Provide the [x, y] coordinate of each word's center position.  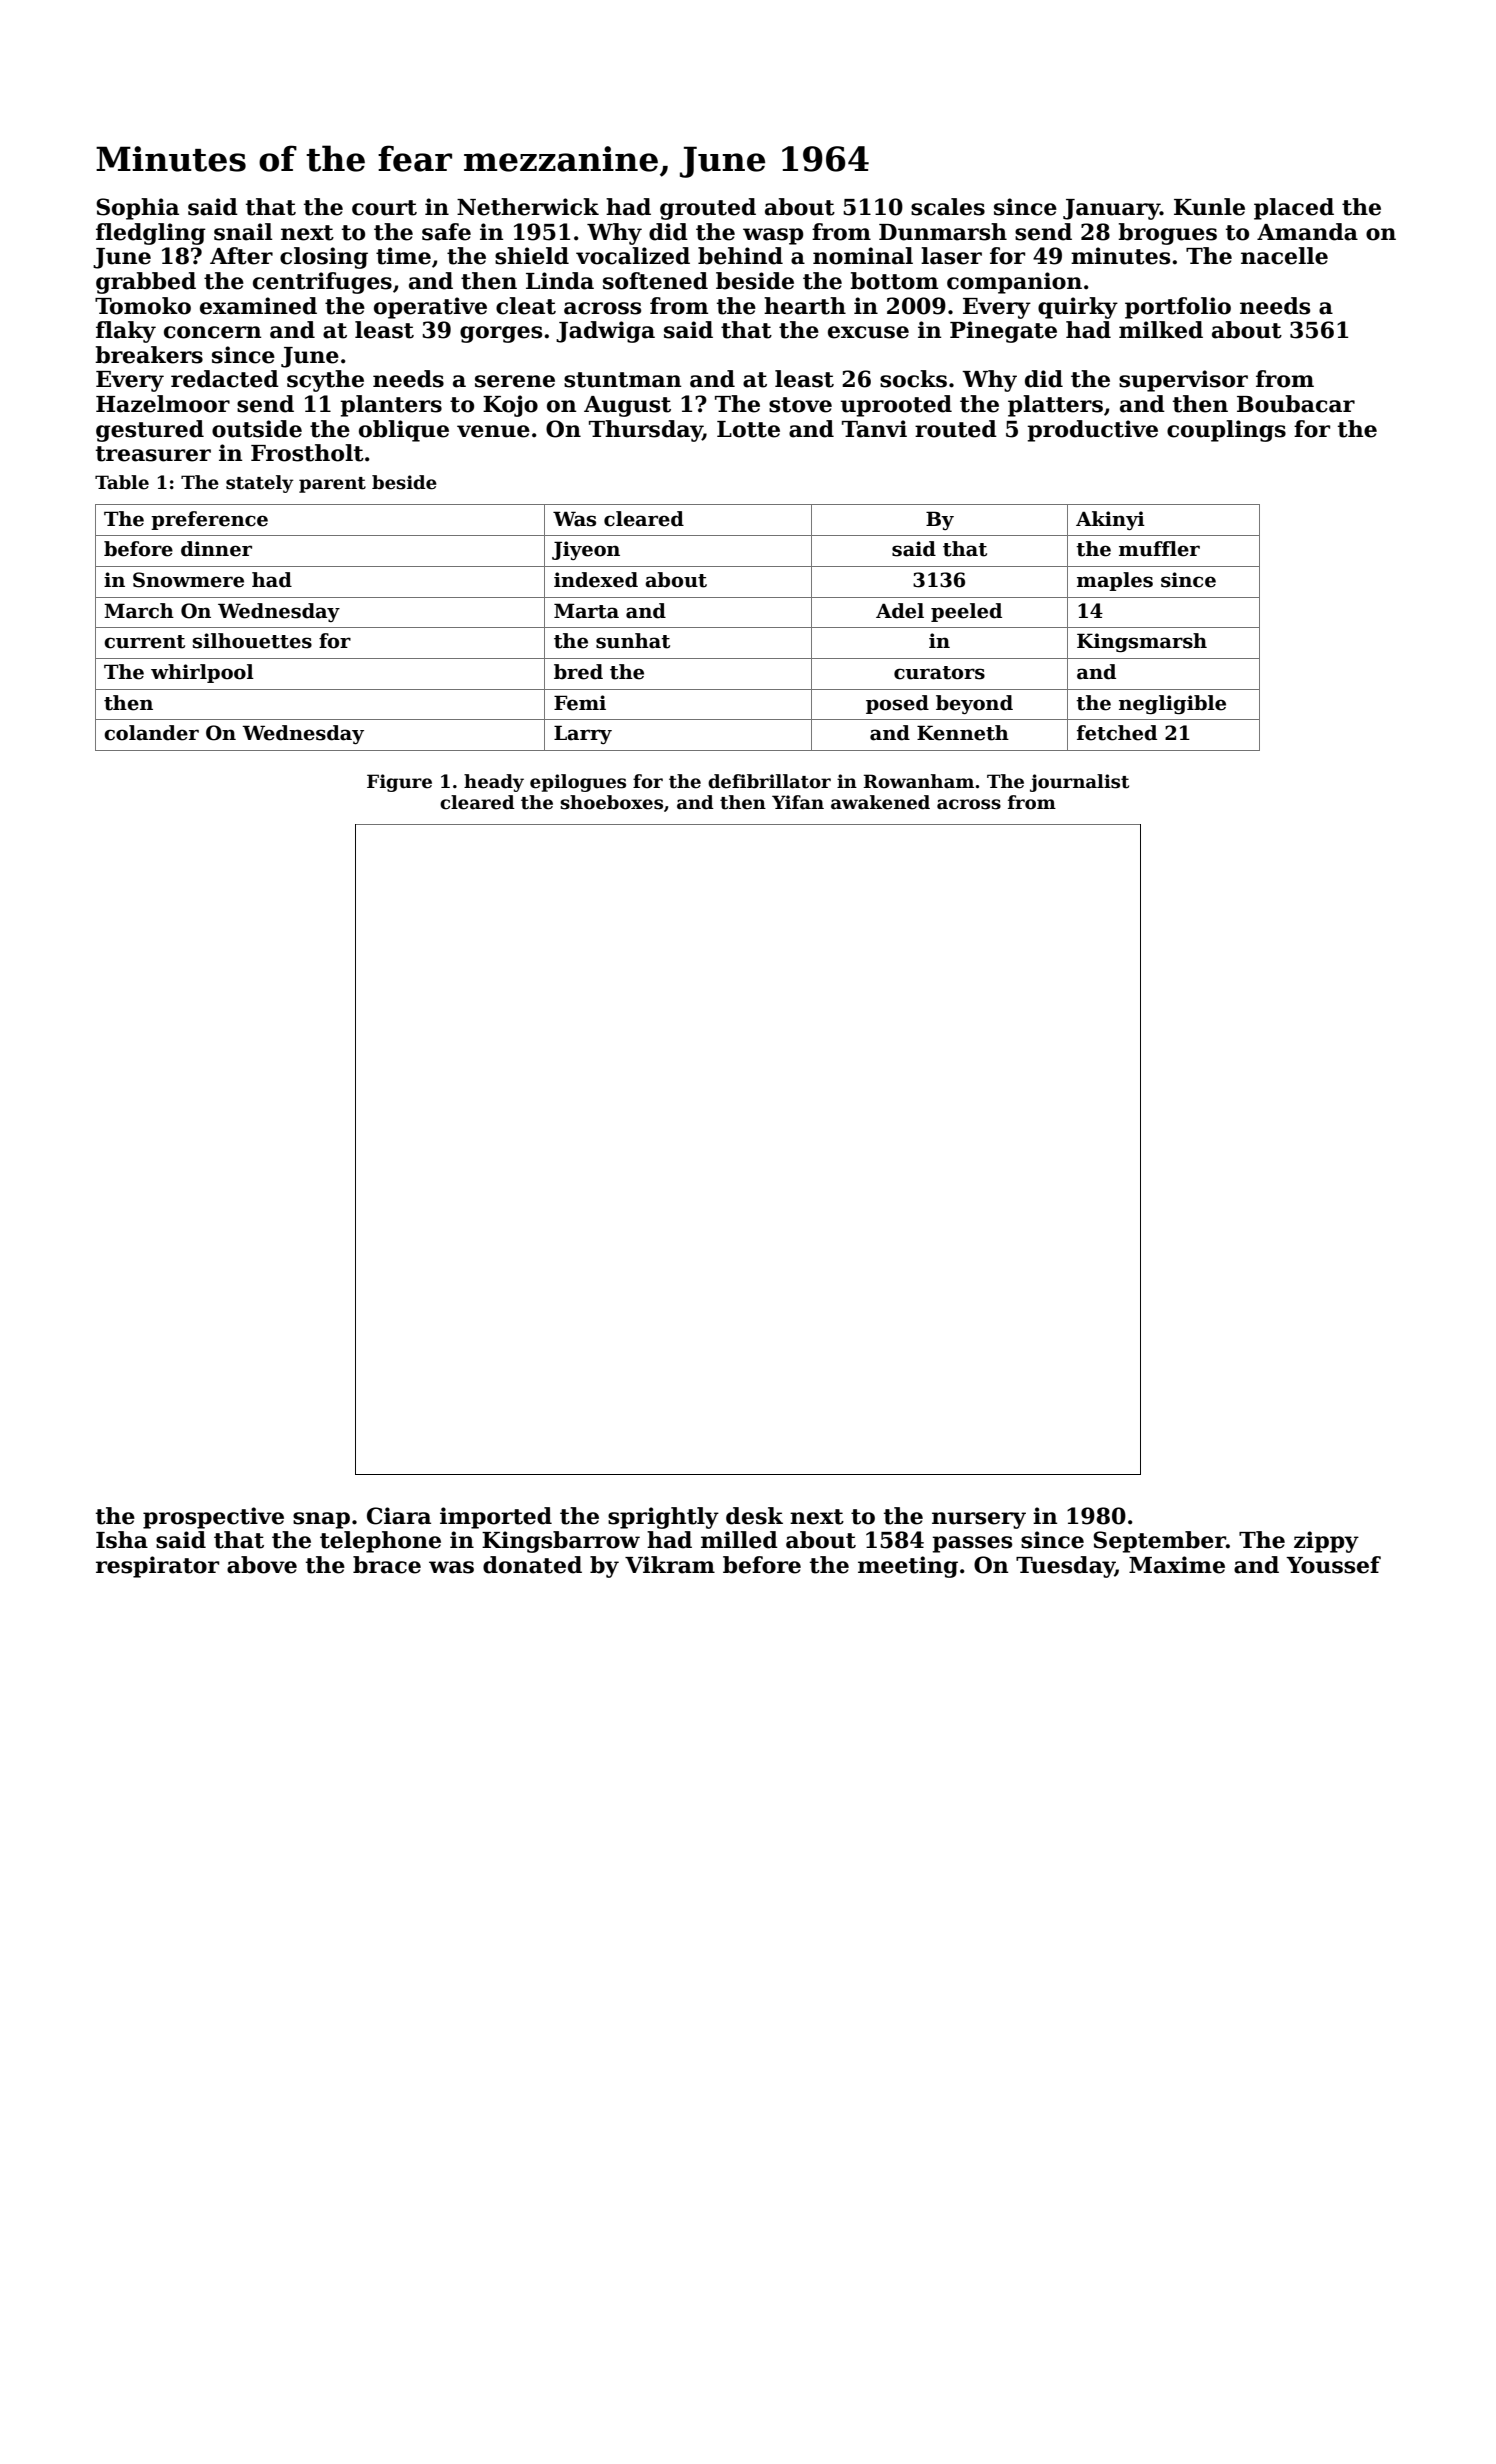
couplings [1226, 431]
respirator [157, 1567]
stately [260, 484]
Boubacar [1296, 404]
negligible [1172, 704]
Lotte [748, 429]
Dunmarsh [943, 232]
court [384, 208]
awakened [880, 802]
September [1159, 1542]
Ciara [399, 1516]
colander [151, 733]
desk [754, 1516]
